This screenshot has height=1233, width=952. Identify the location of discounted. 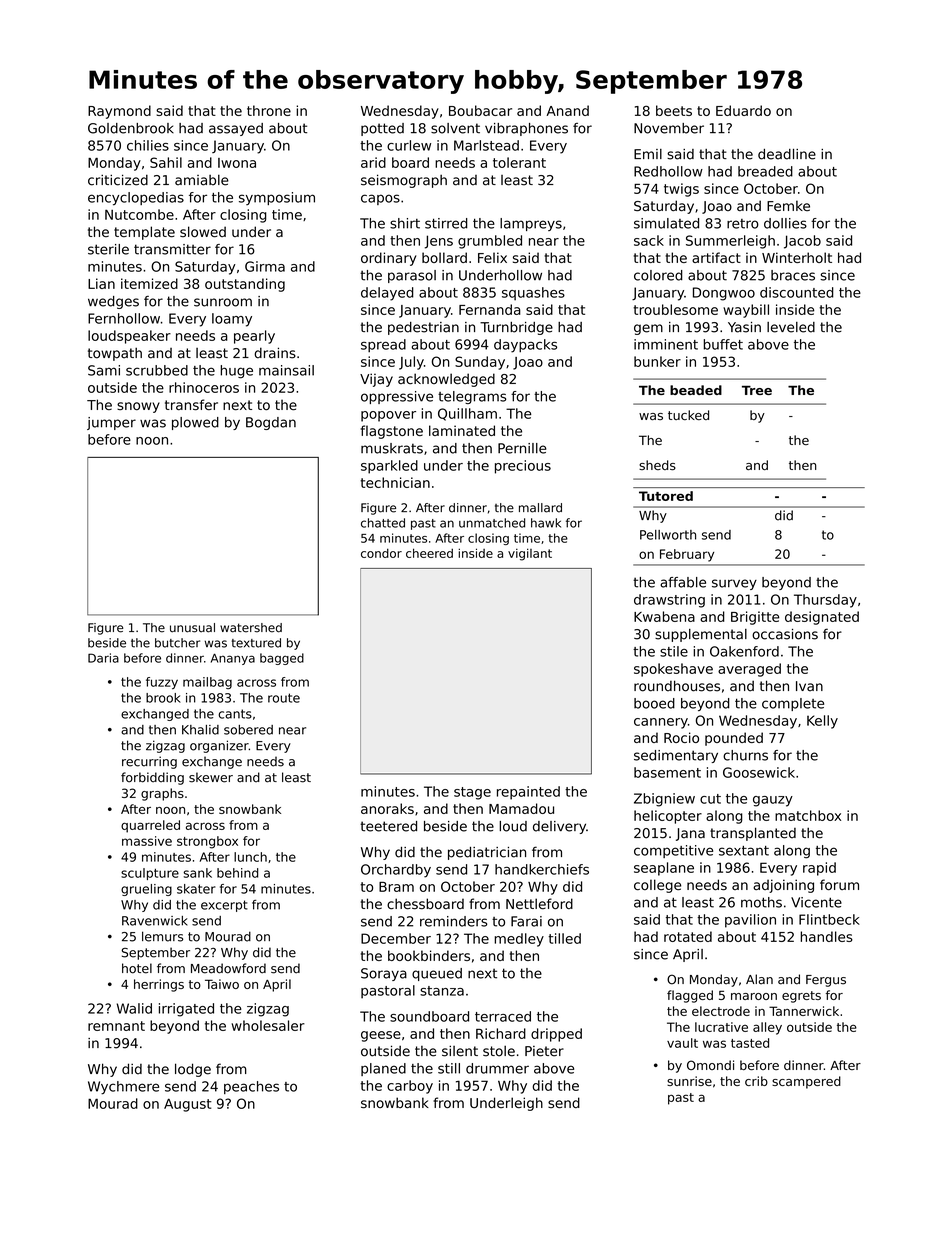
(797, 292).
